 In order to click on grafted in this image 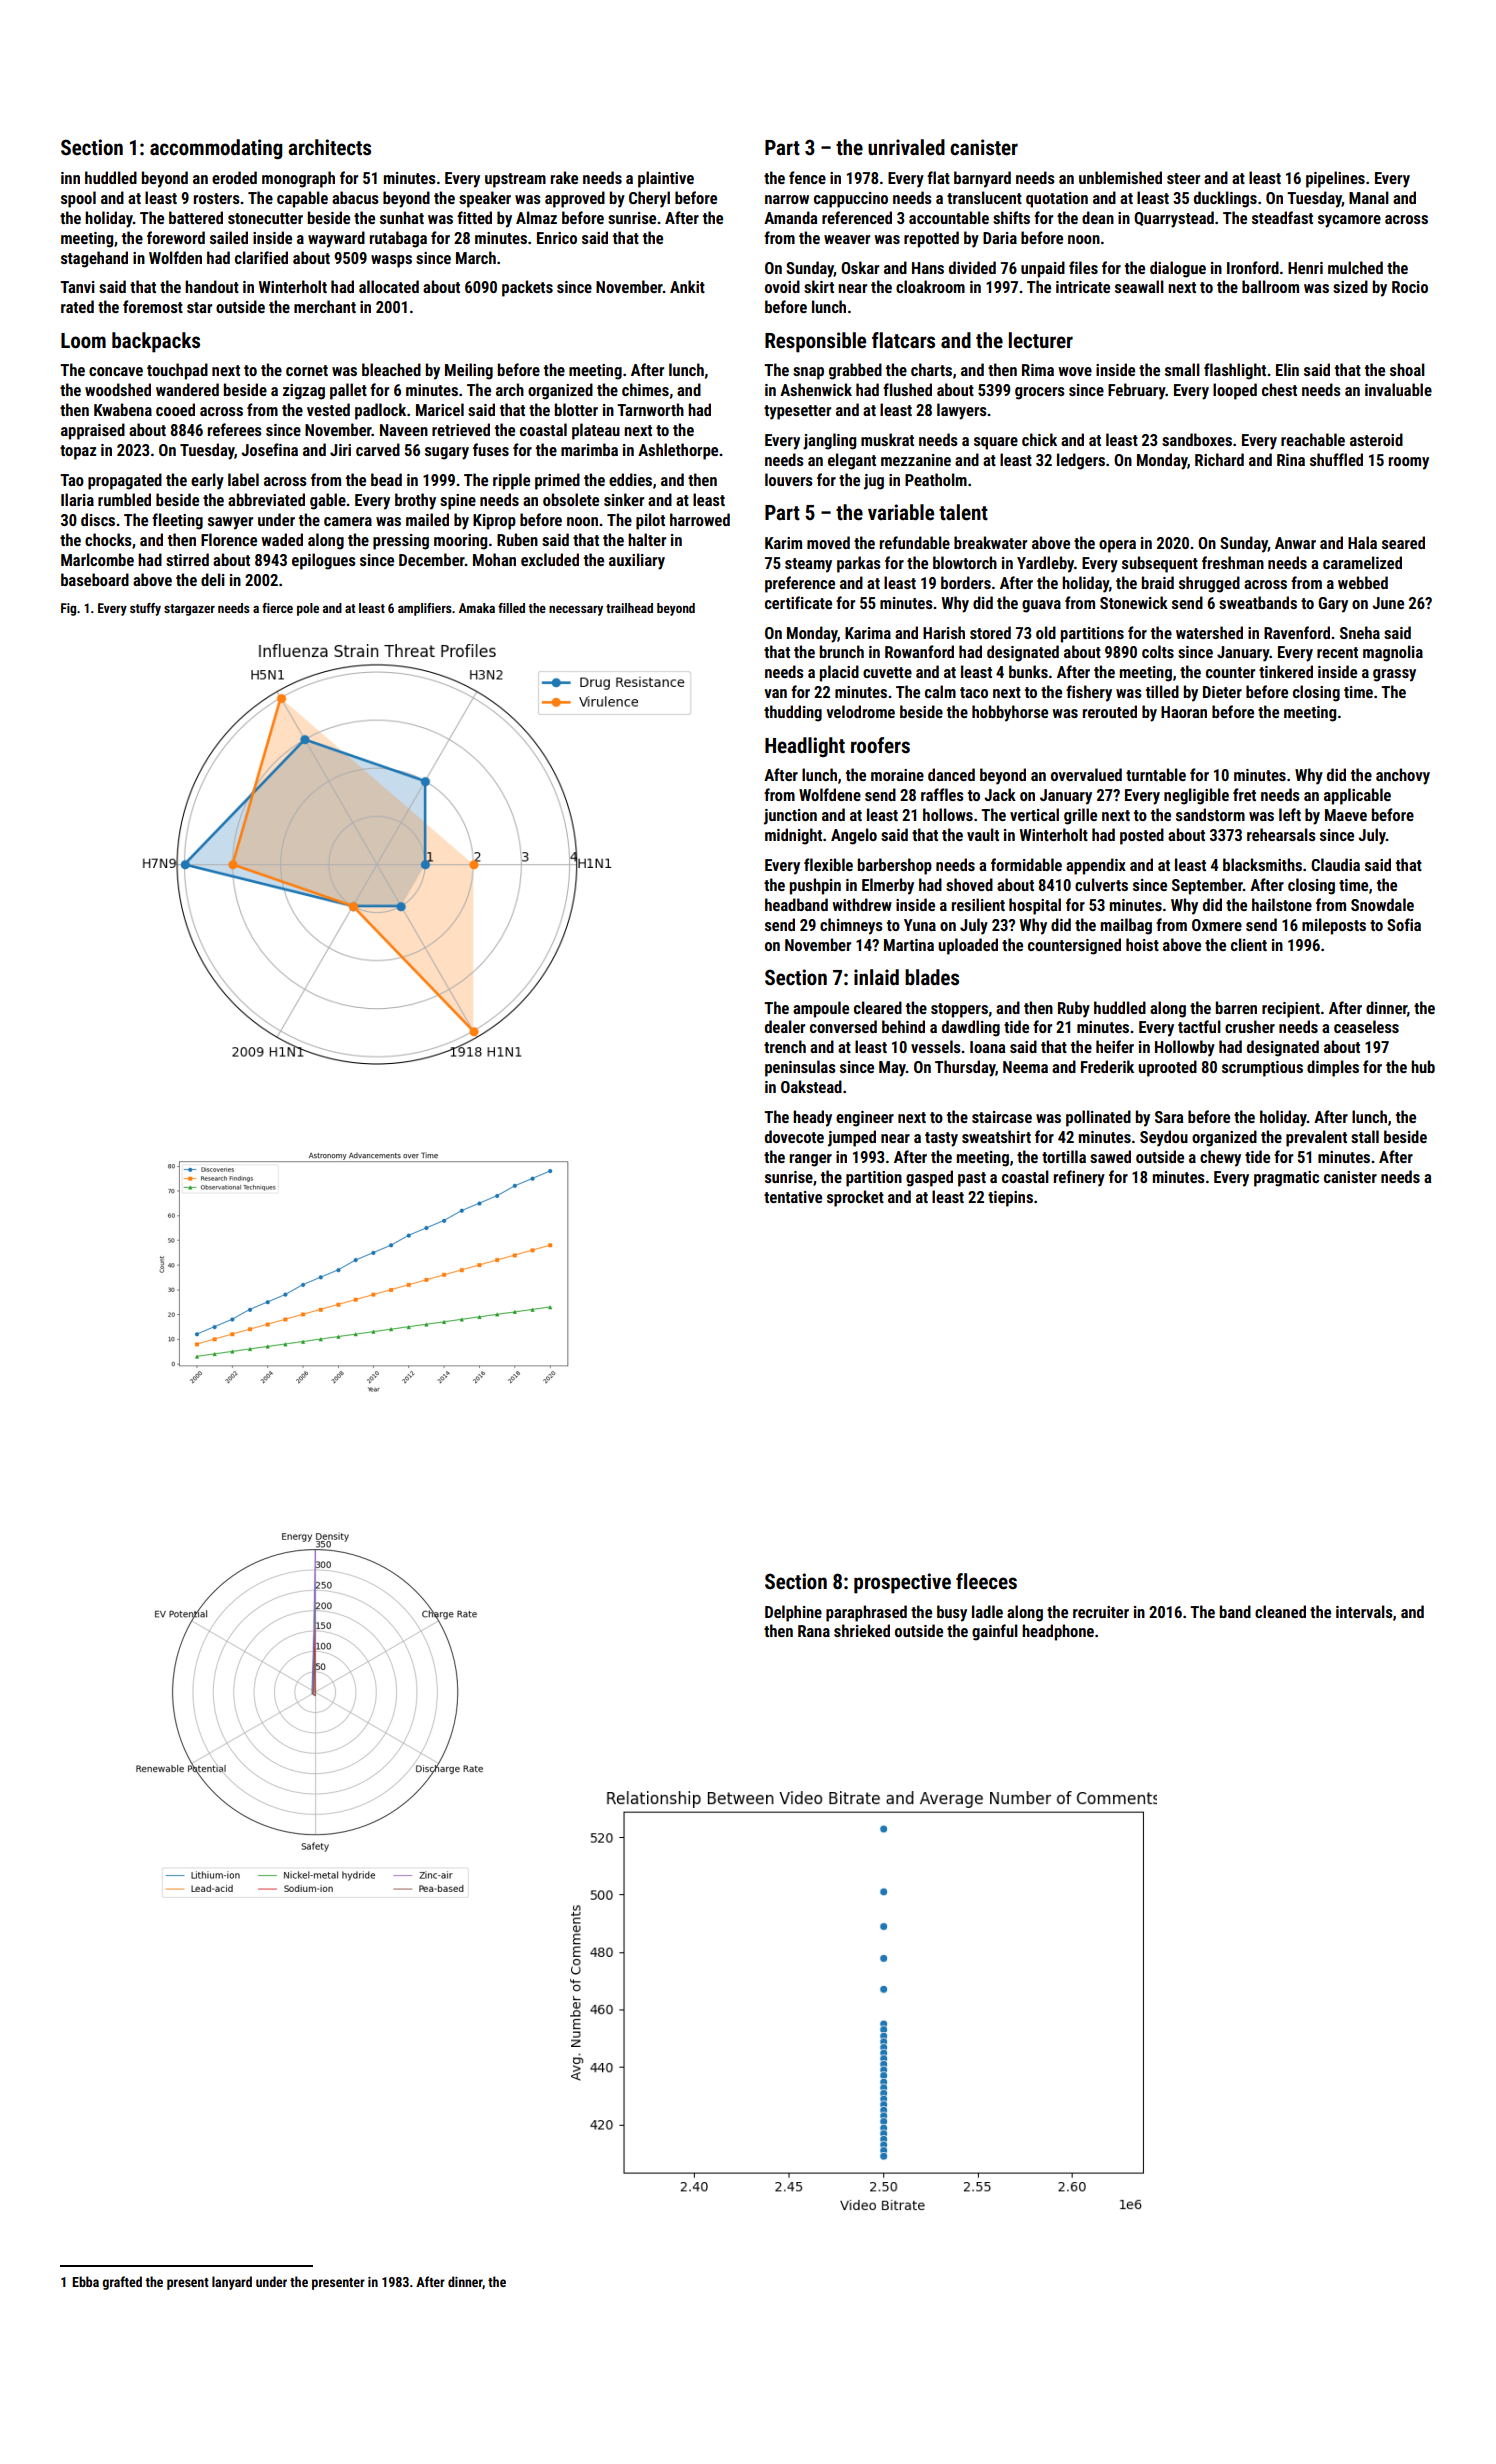, I will do `click(122, 2283)`.
